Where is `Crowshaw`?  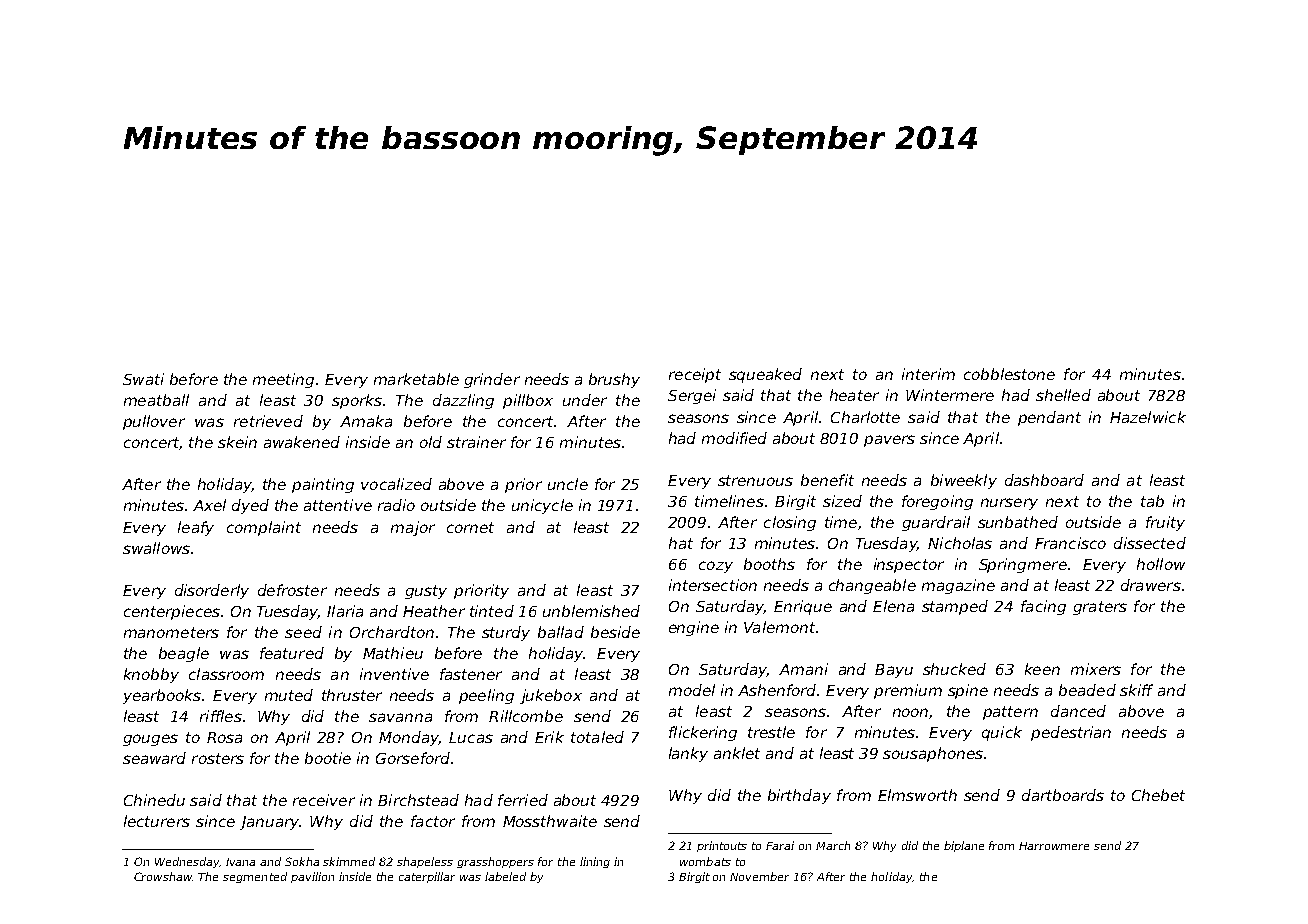 Crowshaw is located at coordinates (163, 876).
